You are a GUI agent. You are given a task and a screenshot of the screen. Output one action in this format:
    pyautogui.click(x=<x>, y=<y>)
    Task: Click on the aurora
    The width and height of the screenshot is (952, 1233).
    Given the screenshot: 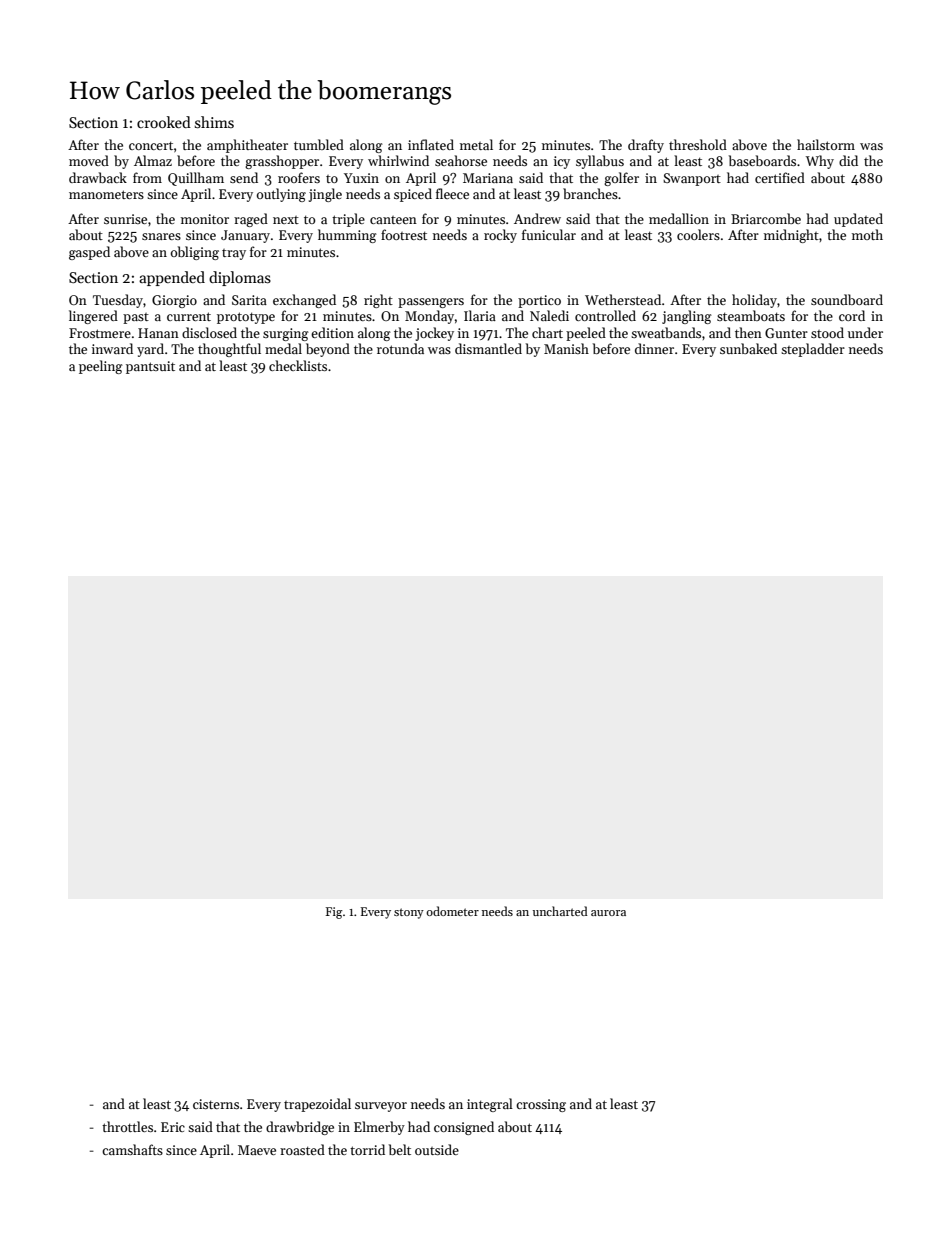 What is the action you would take?
    pyautogui.click(x=608, y=913)
